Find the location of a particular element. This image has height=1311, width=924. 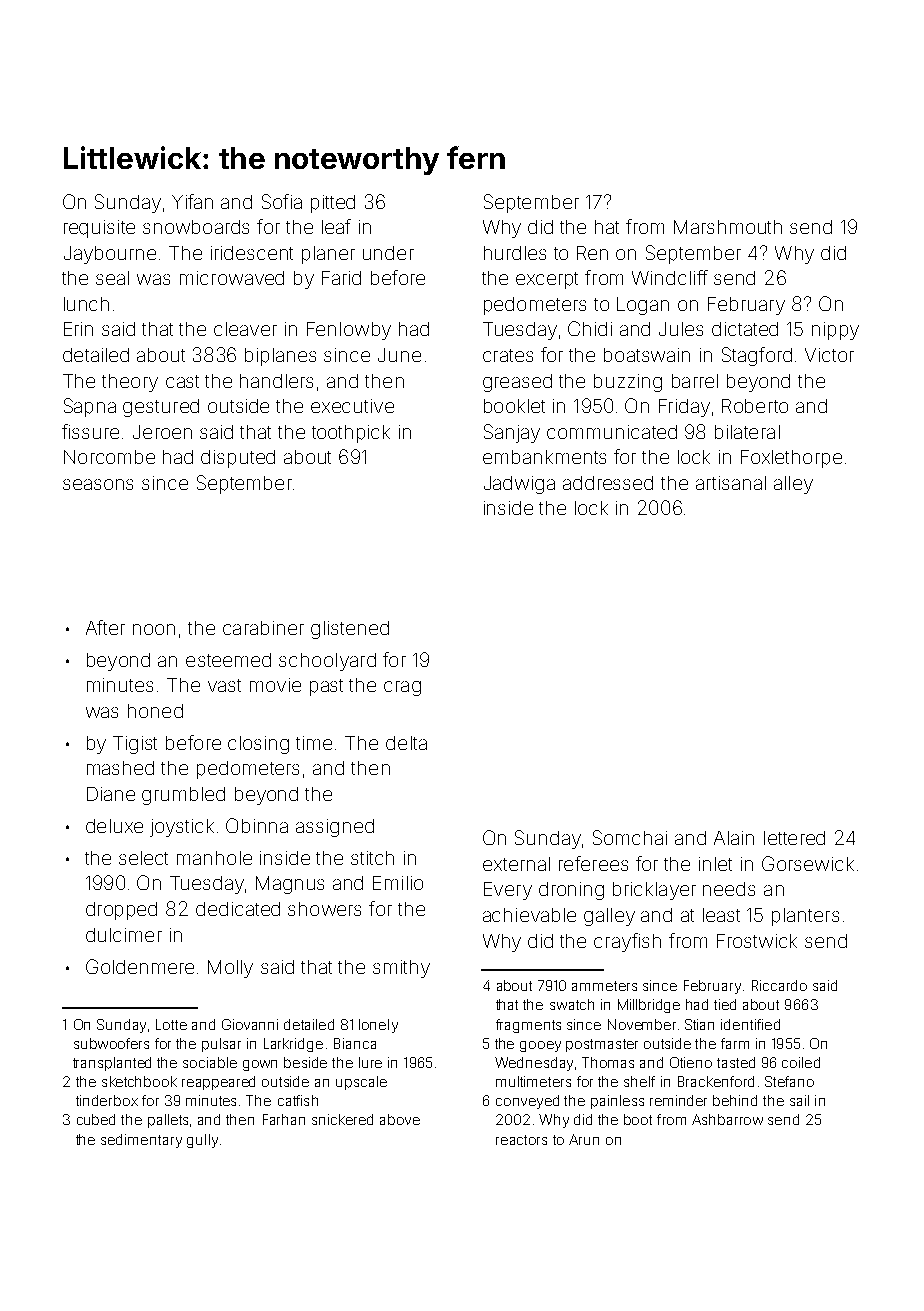

crag is located at coordinates (402, 688).
